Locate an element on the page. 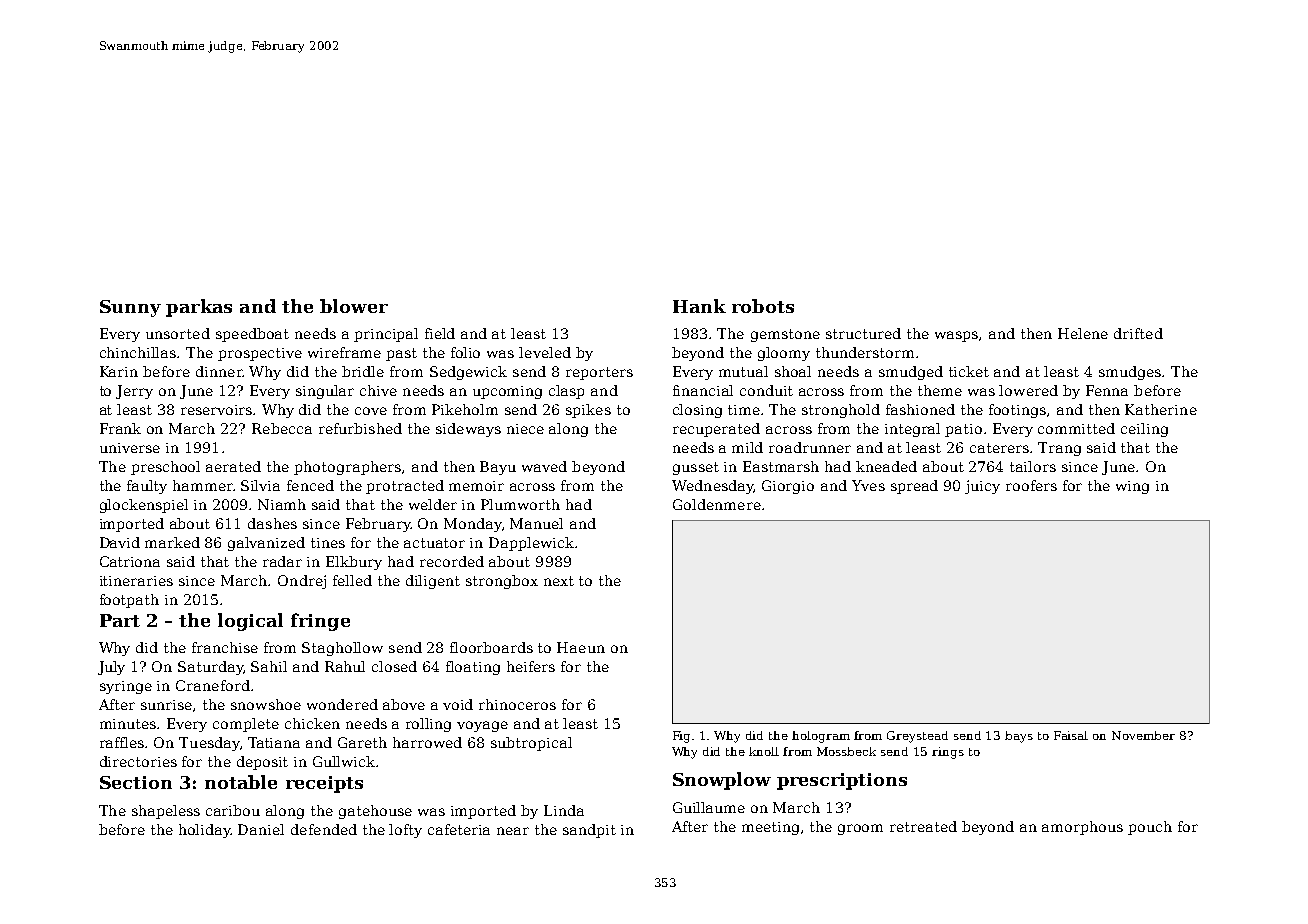 This image has height=924, width=1308. November is located at coordinates (1143, 735).
